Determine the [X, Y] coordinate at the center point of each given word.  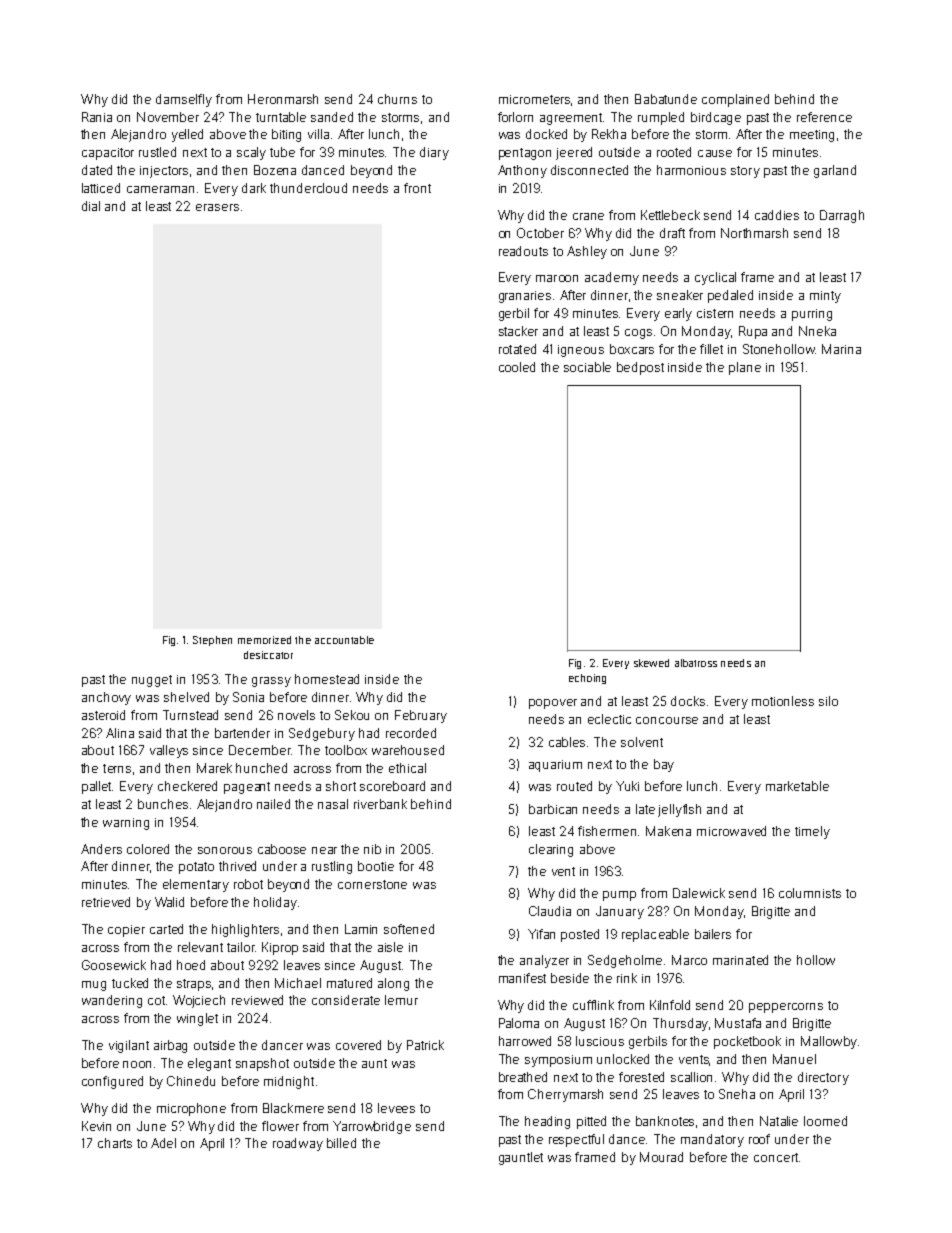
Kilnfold [670, 1005]
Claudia [550, 911]
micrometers [534, 99]
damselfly [184, 100]
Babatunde [666, 99]
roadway [298, 1144]
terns [117, 768]
